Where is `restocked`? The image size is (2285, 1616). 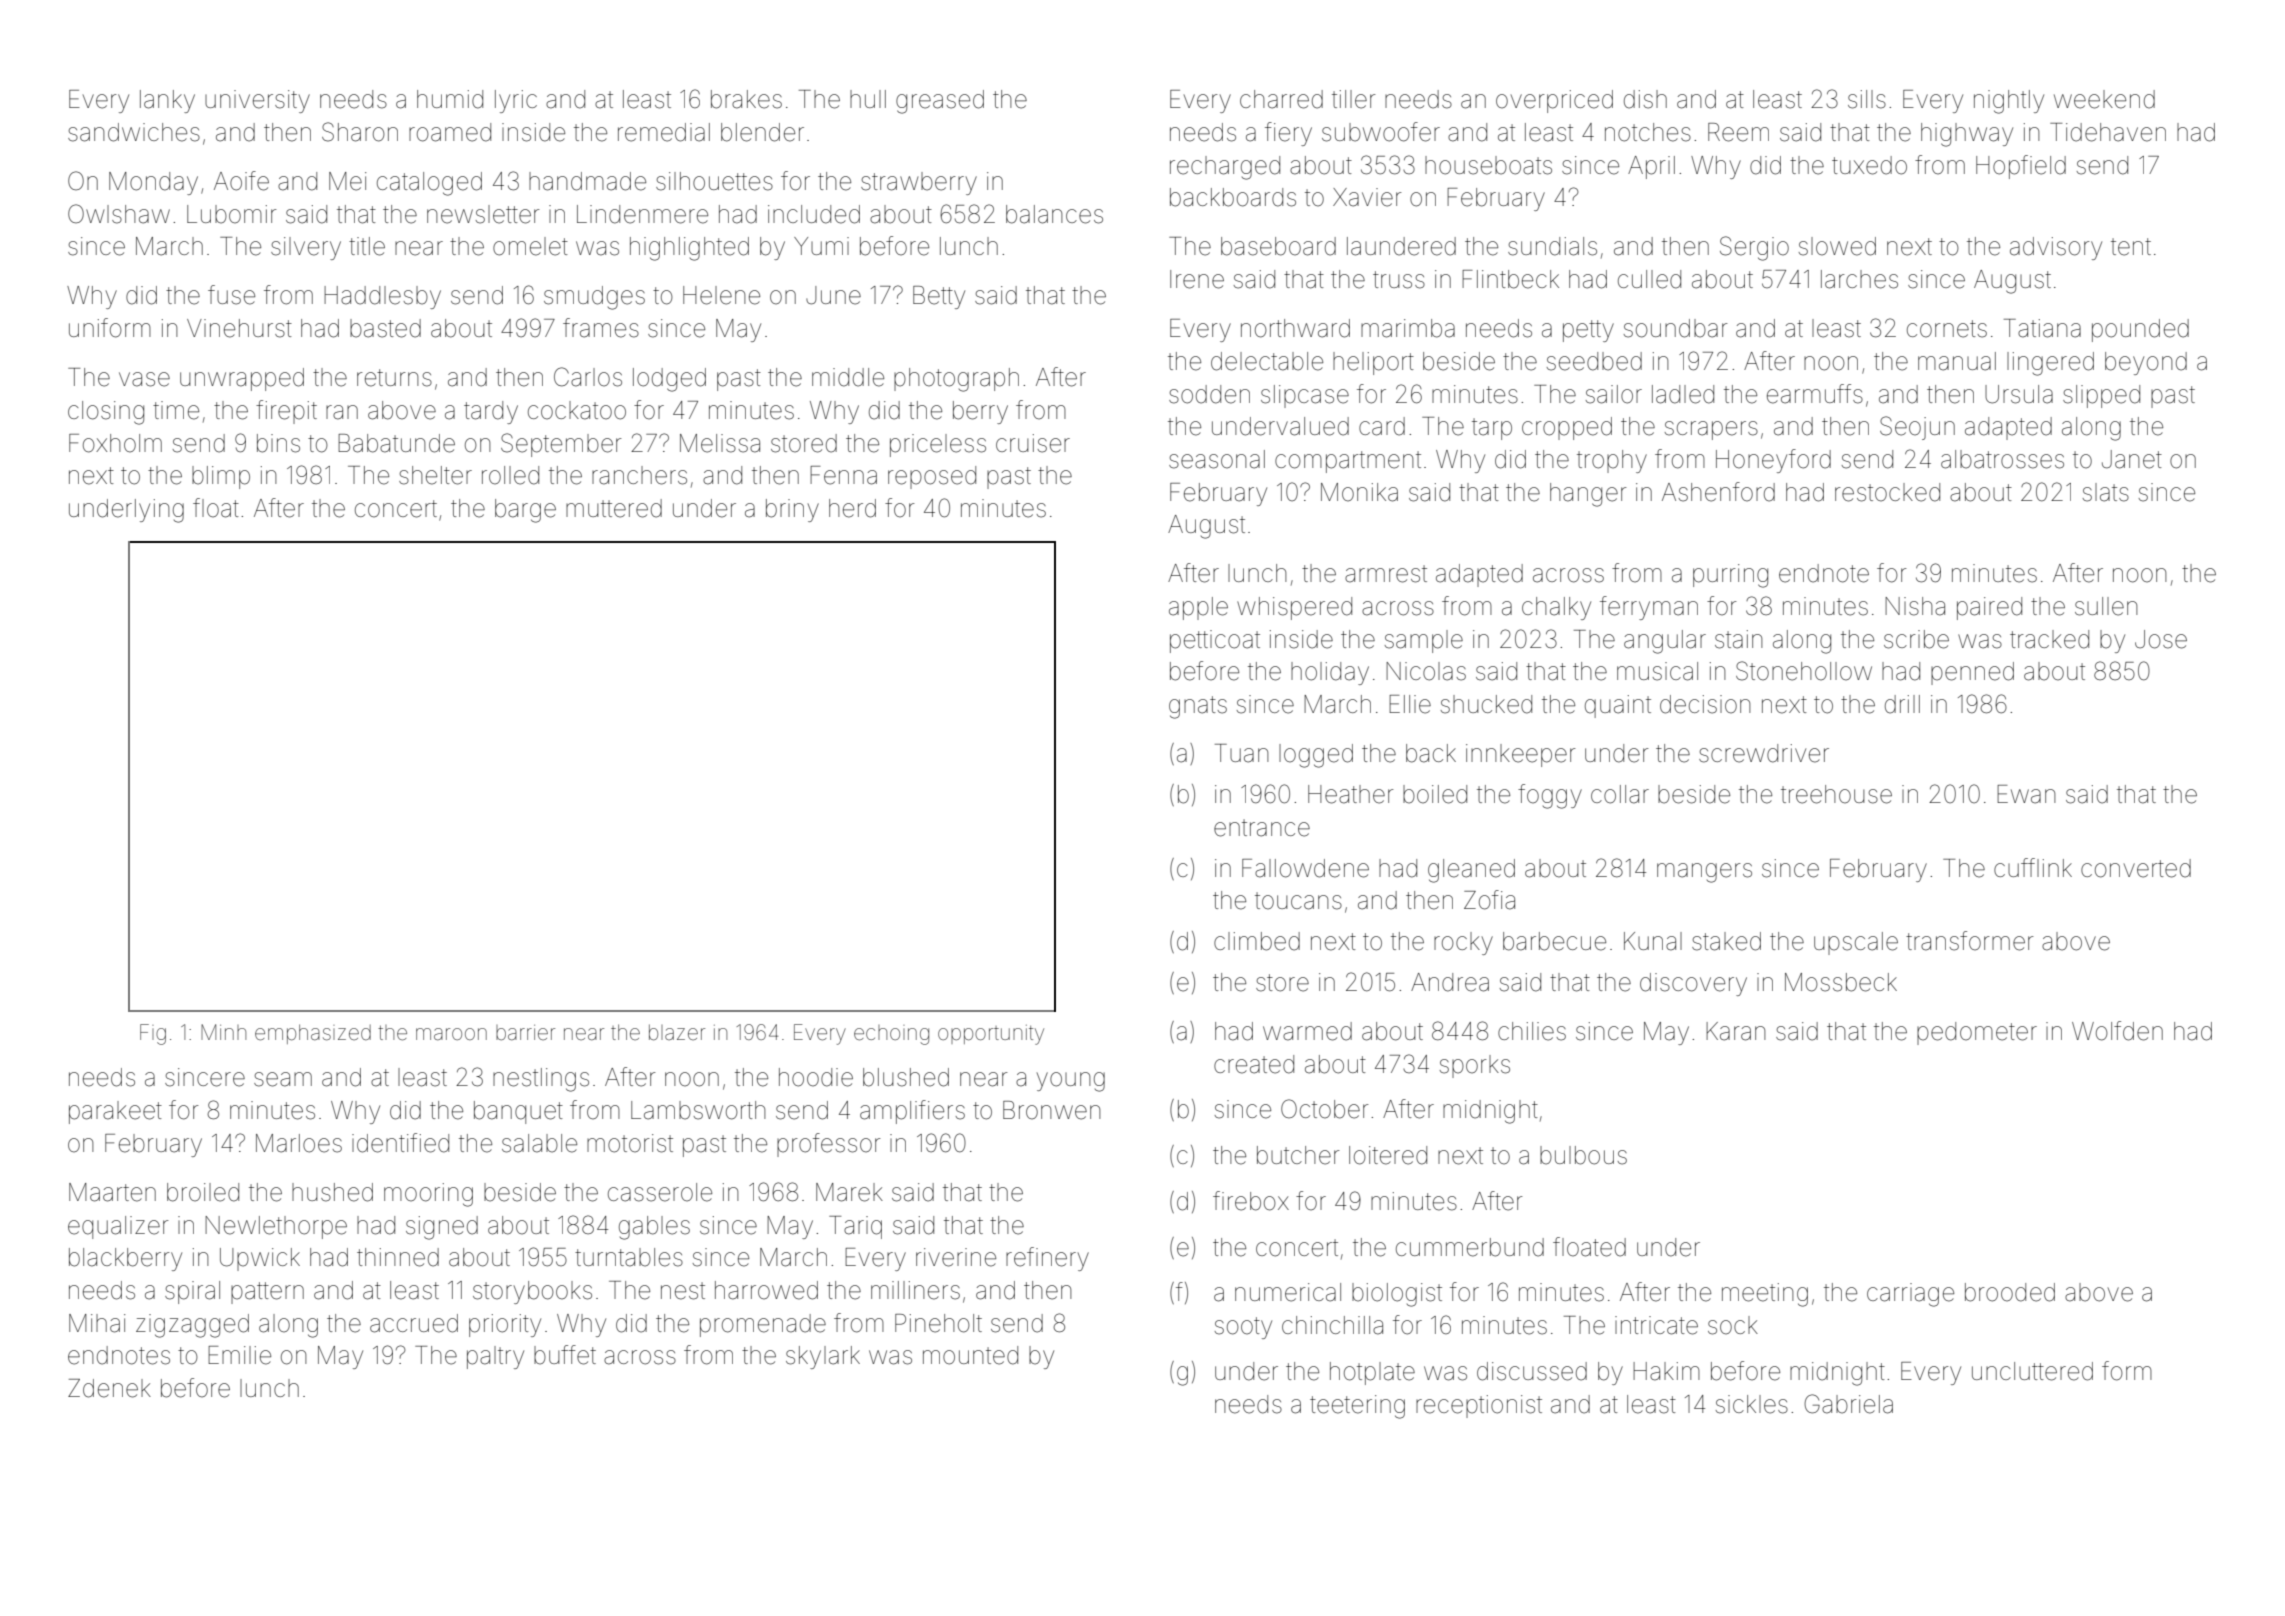 restocked is located at coordinates (1887, 492).
